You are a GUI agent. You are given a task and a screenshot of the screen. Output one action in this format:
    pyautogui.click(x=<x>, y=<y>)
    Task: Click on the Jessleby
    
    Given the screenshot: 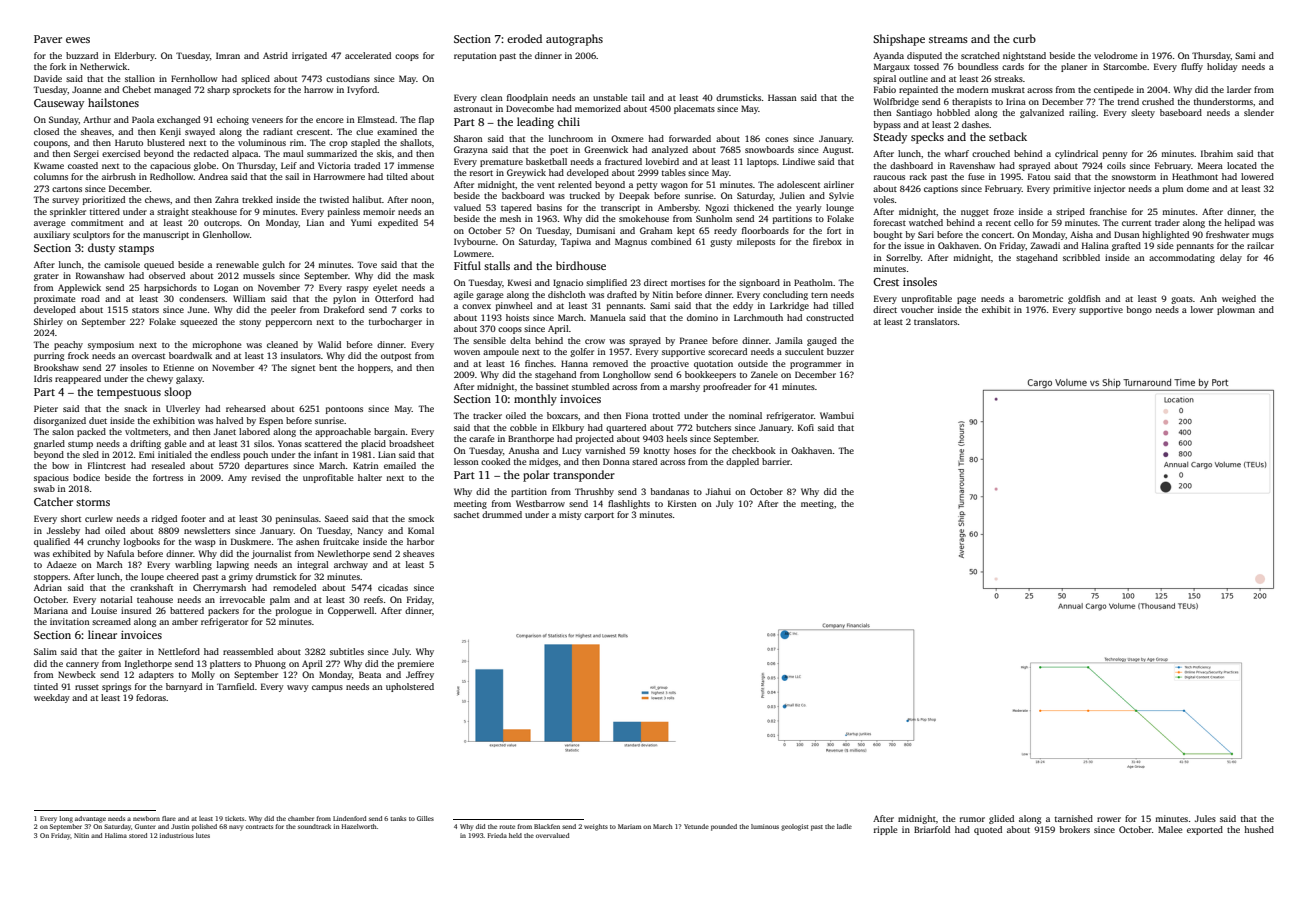 What is the action you would take?
    pyautogui.click(x=63, y=531)
